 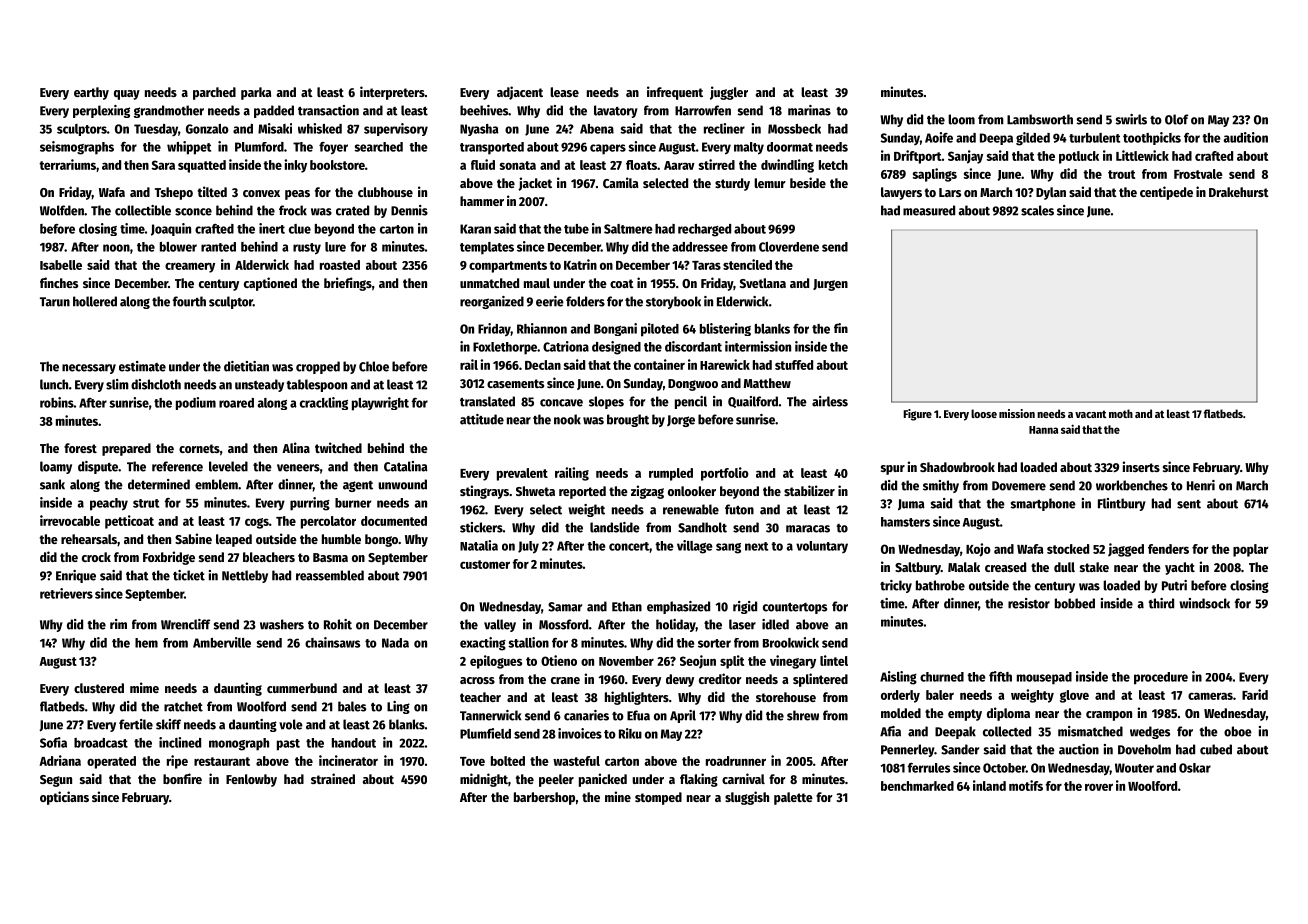 I want to click on Tuesday, so click(x=156, y=130).
